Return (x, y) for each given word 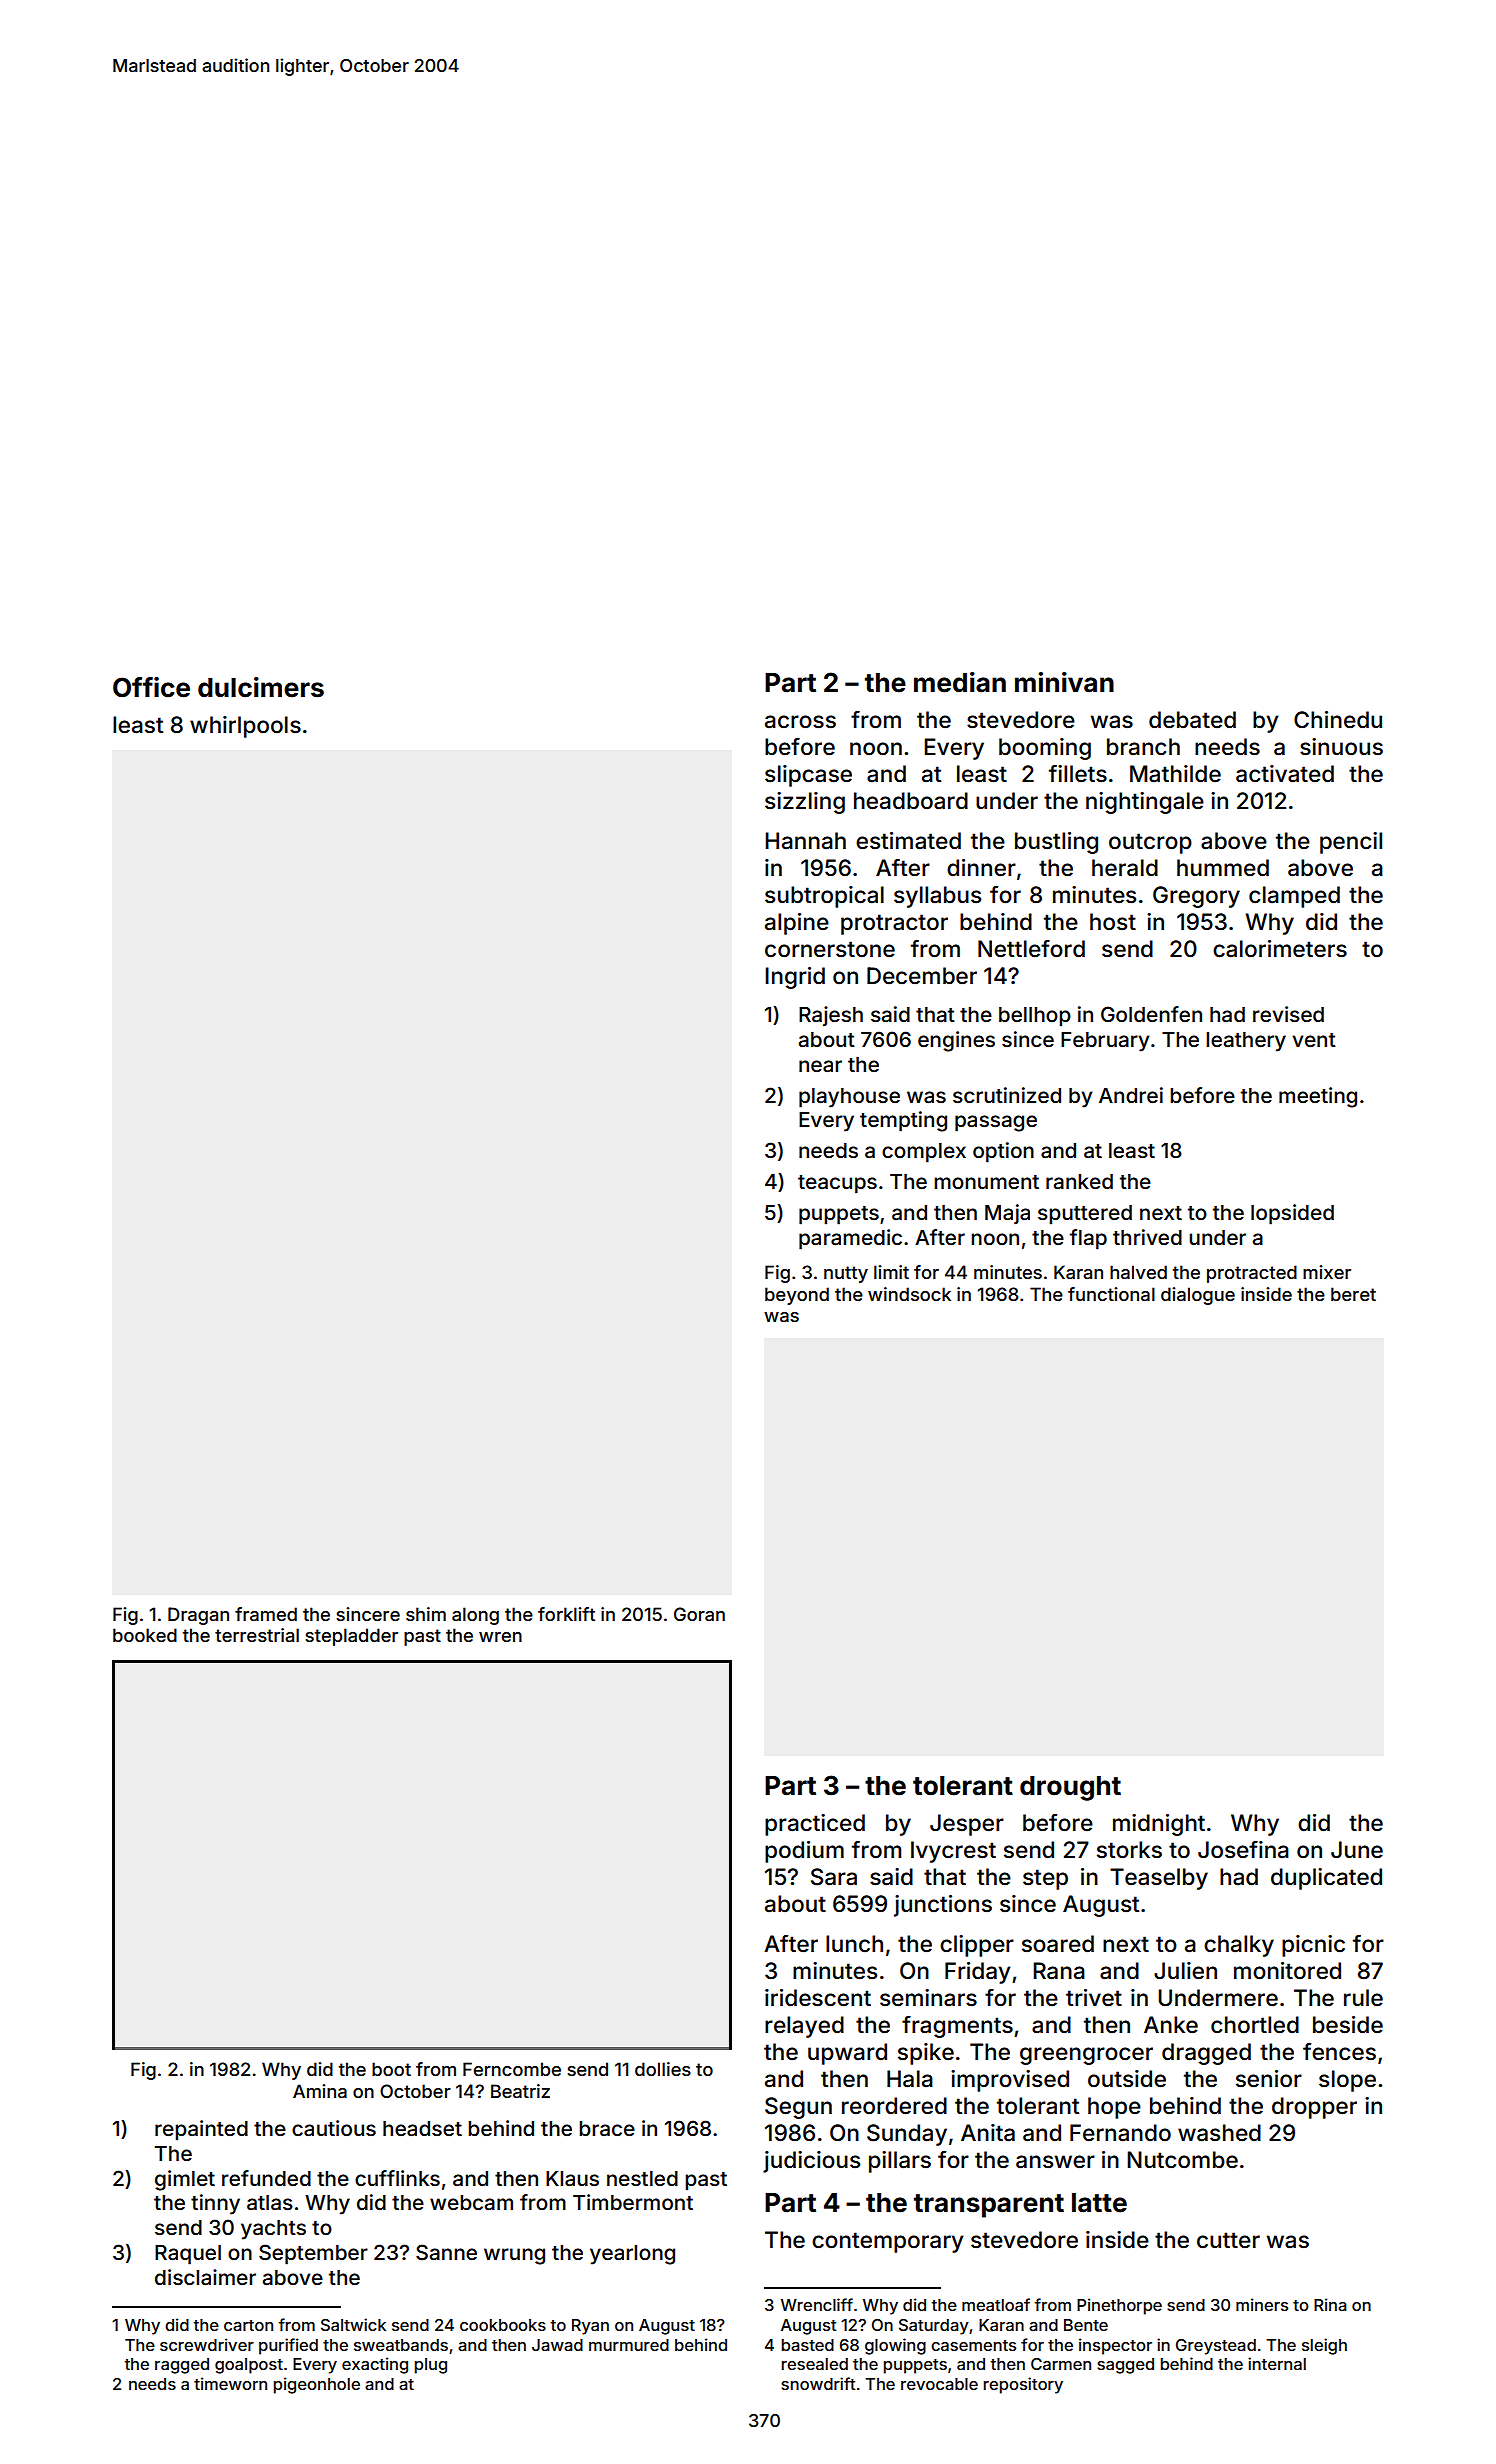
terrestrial (257, 1635)
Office (151, 687)
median (960, 682)
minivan (1064, 682)
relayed (804, 2027)
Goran (699, 1614)
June (1357, 1850)
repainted (201, 2130)
